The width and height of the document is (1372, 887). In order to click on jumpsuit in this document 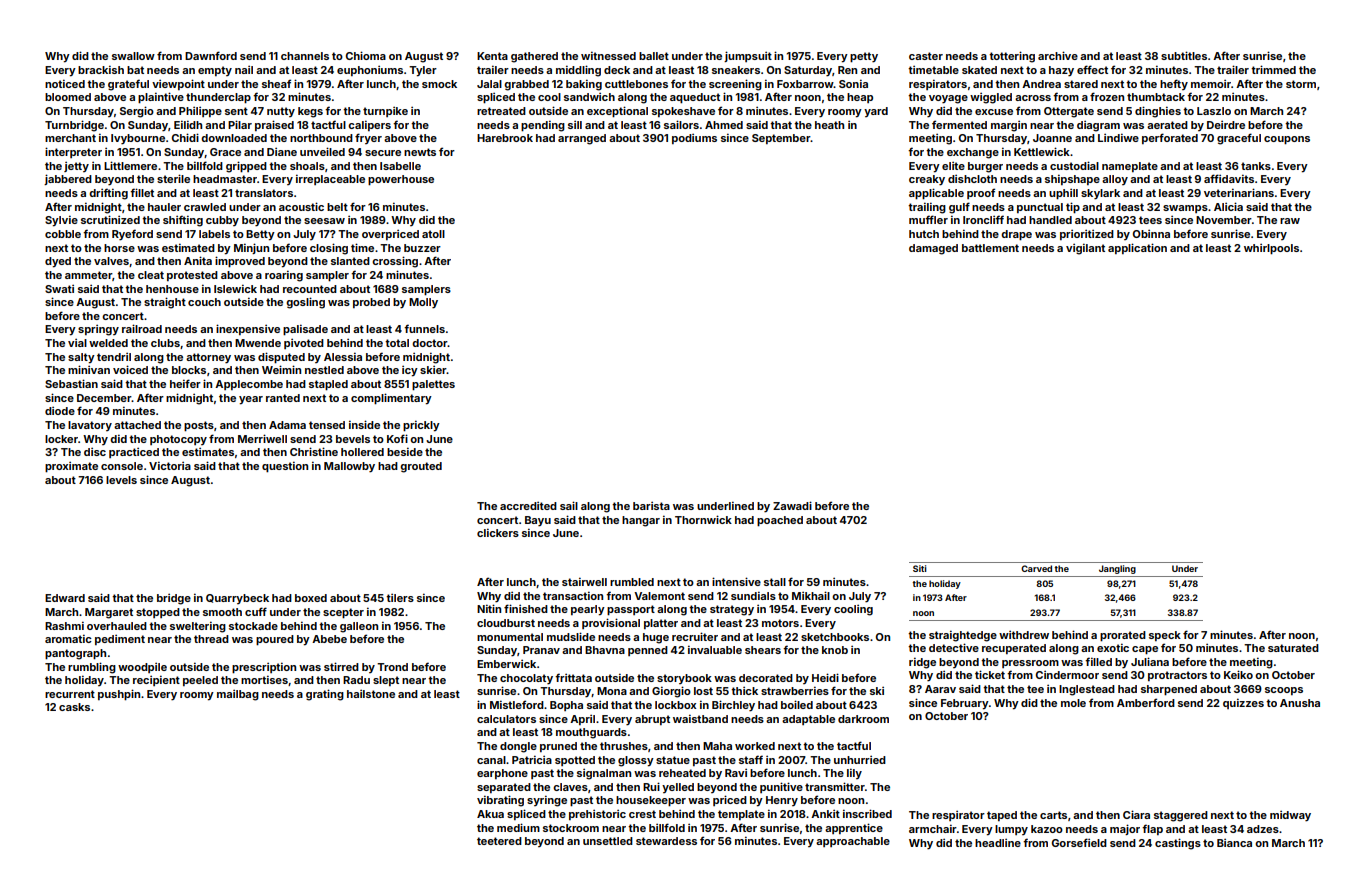, I will do `click(748, 56)`.
